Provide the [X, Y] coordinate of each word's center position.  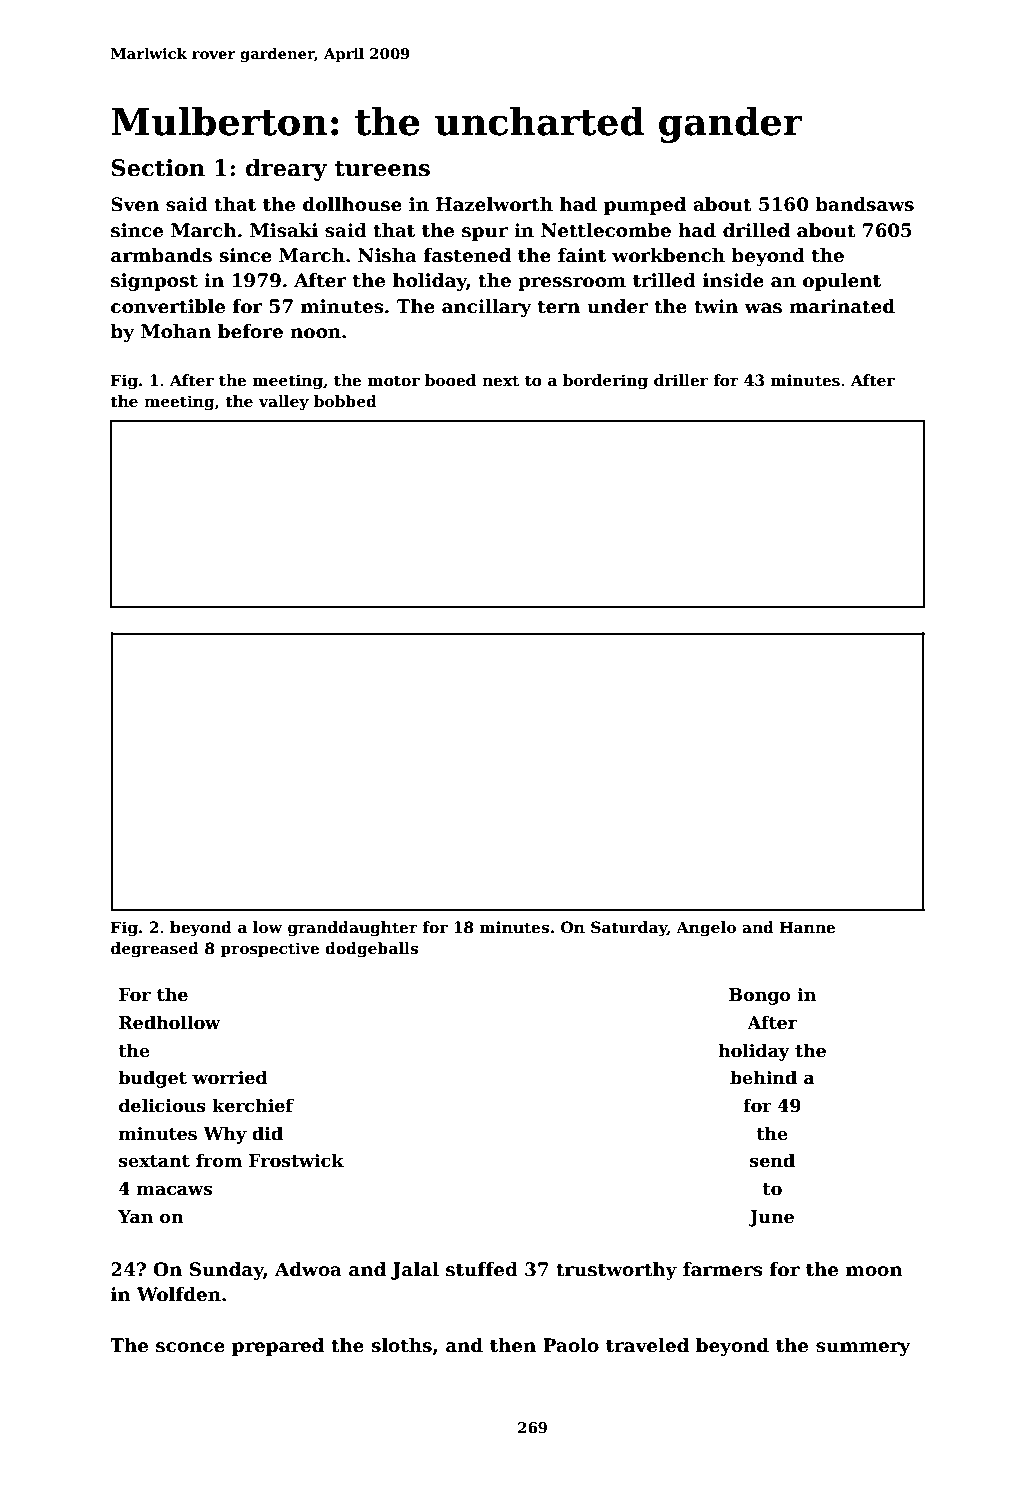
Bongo [760, 996]
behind [763, 1077]
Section [158, 168]
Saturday [629, 929]
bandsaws [864, 204]
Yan [135, 1216]
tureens [382, 169]
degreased [155, 950]
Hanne [807, 927]
